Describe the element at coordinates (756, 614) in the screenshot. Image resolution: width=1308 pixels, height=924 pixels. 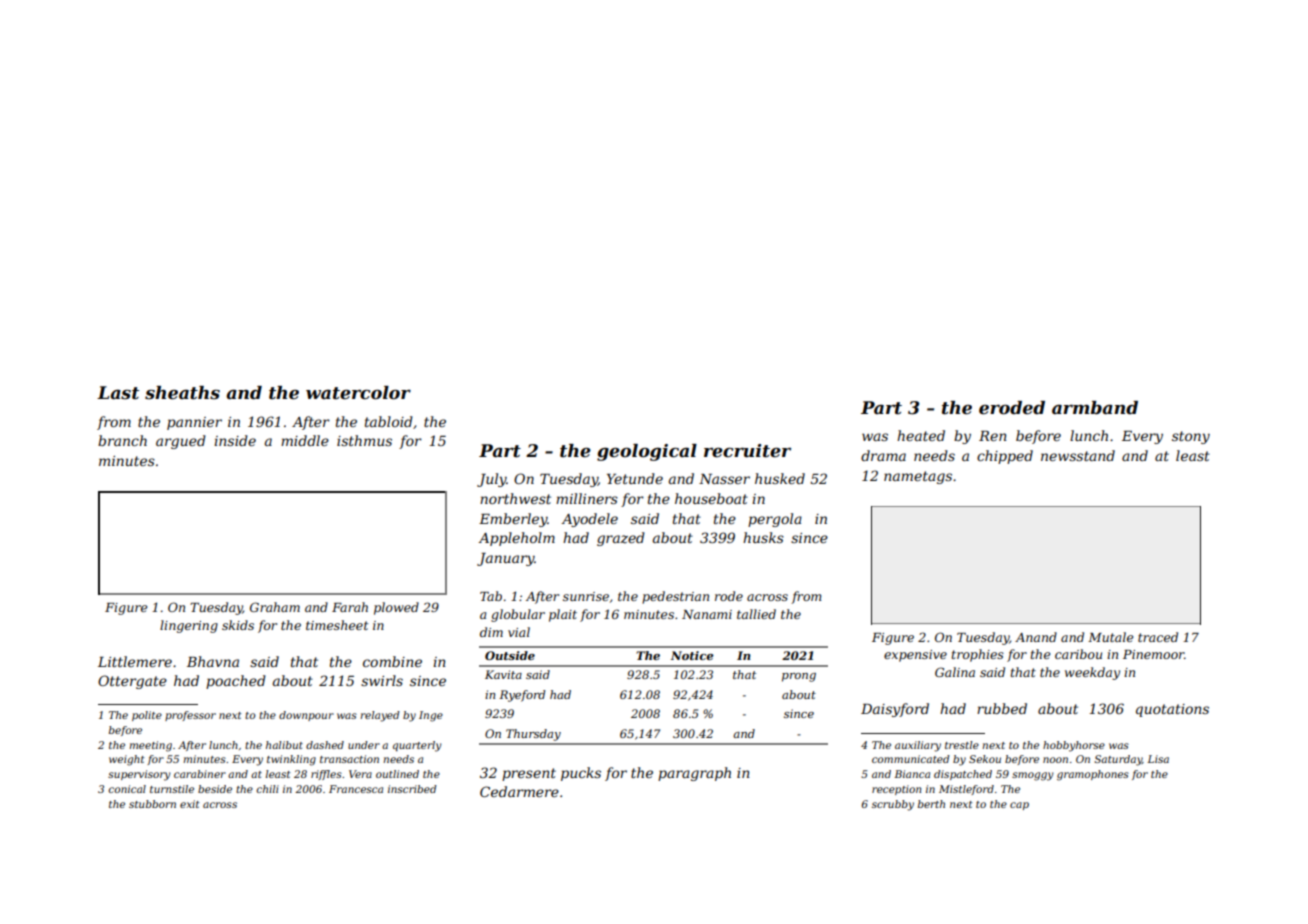
I see `tallied` at that location.
